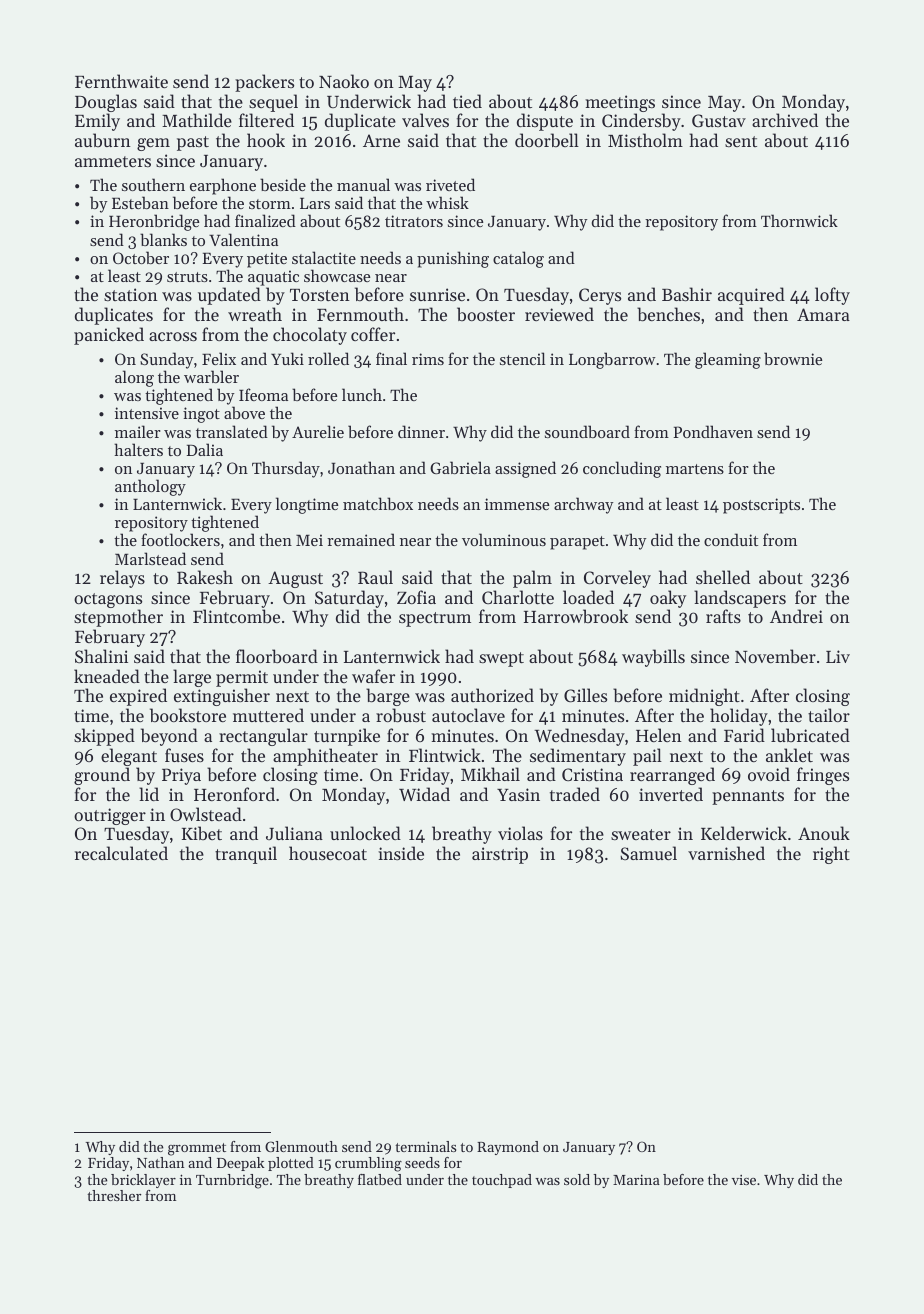  I want to click on outrigger, so click(110, 816).
